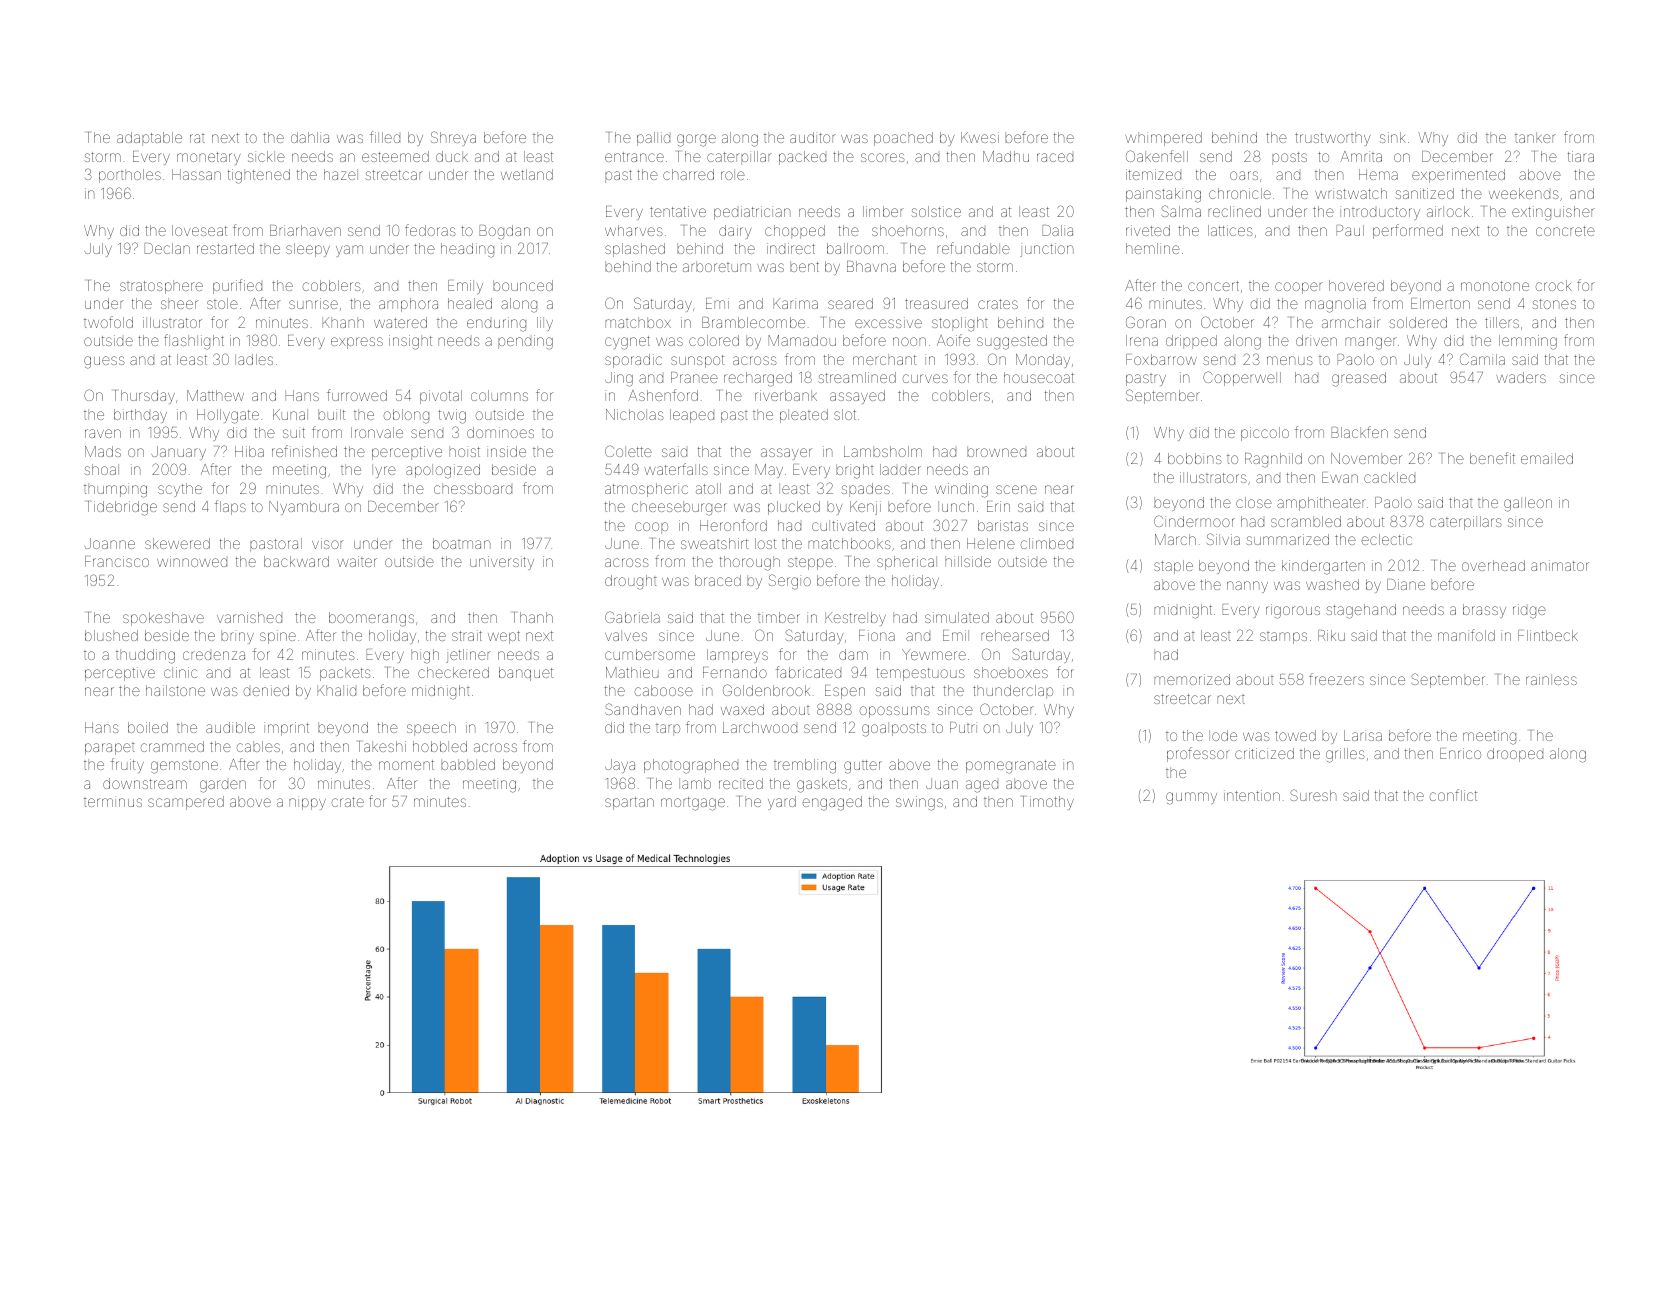 Image resolution: width=1679 pixels, height=1297 pixels. Describe the element at coordinates (1535, 137) in the screenshot. I see `tanker` at that location.
